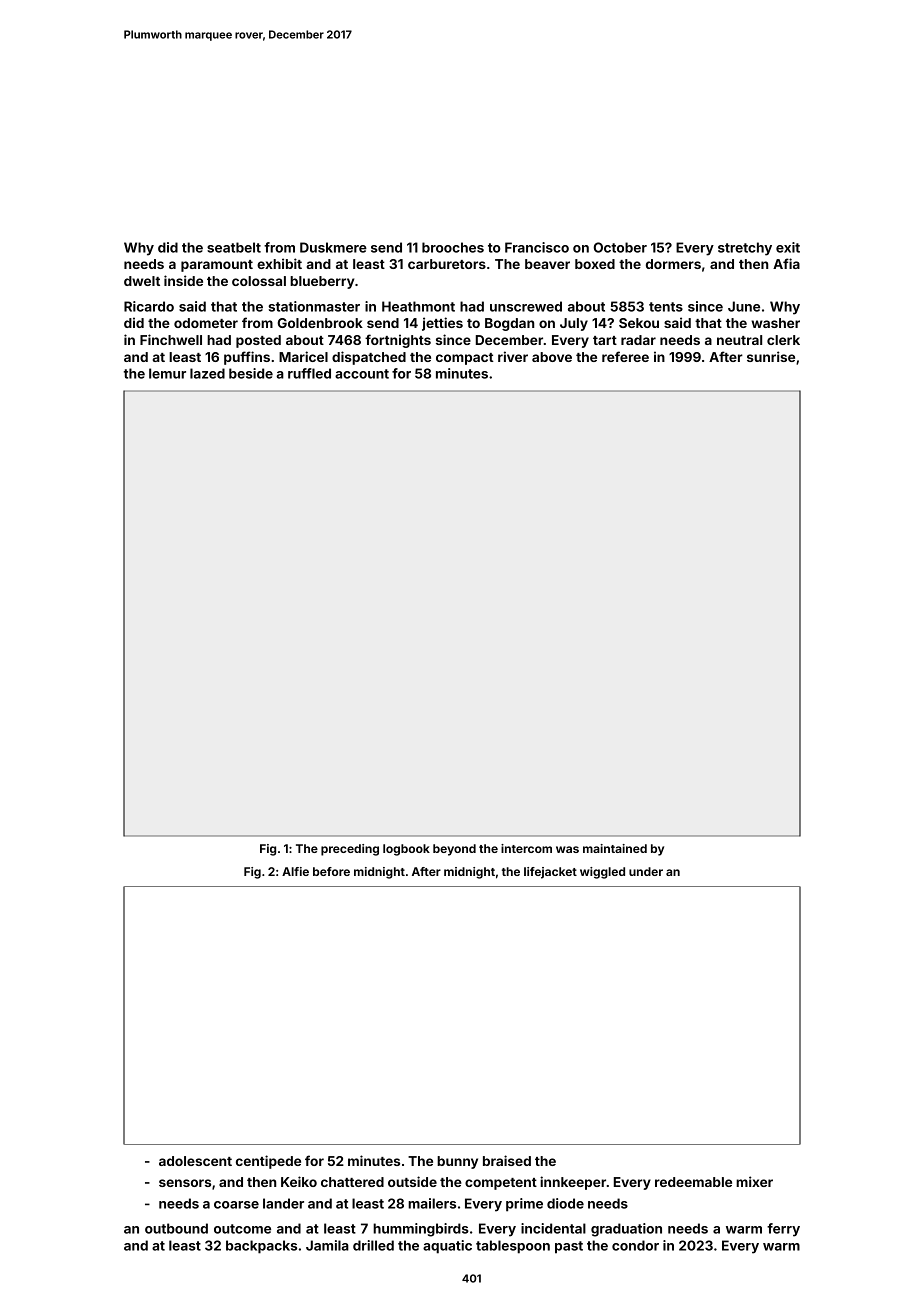 The height and width of the screenshot is (1308, 924). Describe the element at coordinates (620, 247) in the screenshot. I see `October` at that location.
